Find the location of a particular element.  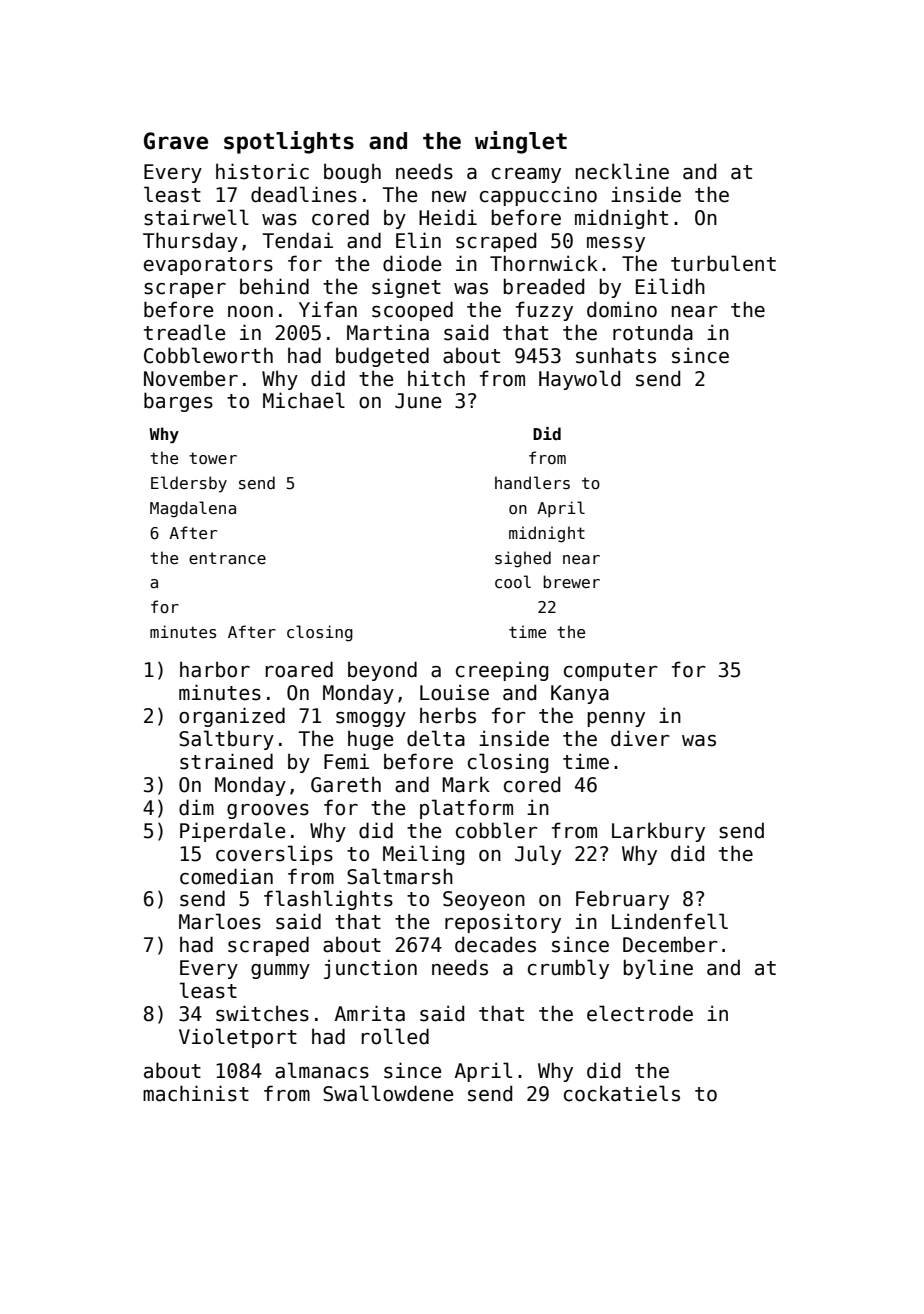

dim is located at coordinates (196, 807).
